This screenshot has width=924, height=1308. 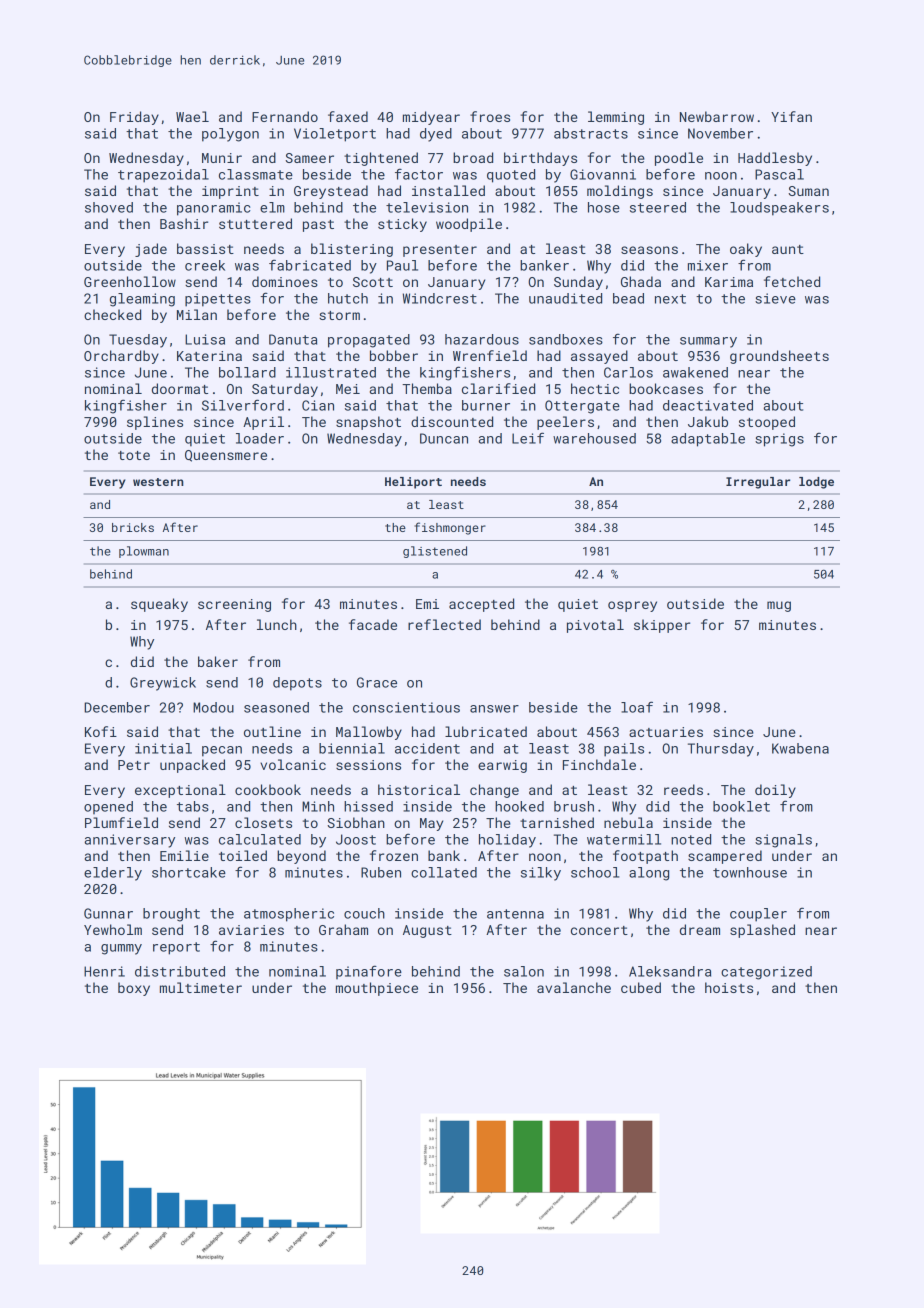 What do you see at coordinates (691, 839) in the screenshot?
I see `noted` at bounding box center [691, 839].
